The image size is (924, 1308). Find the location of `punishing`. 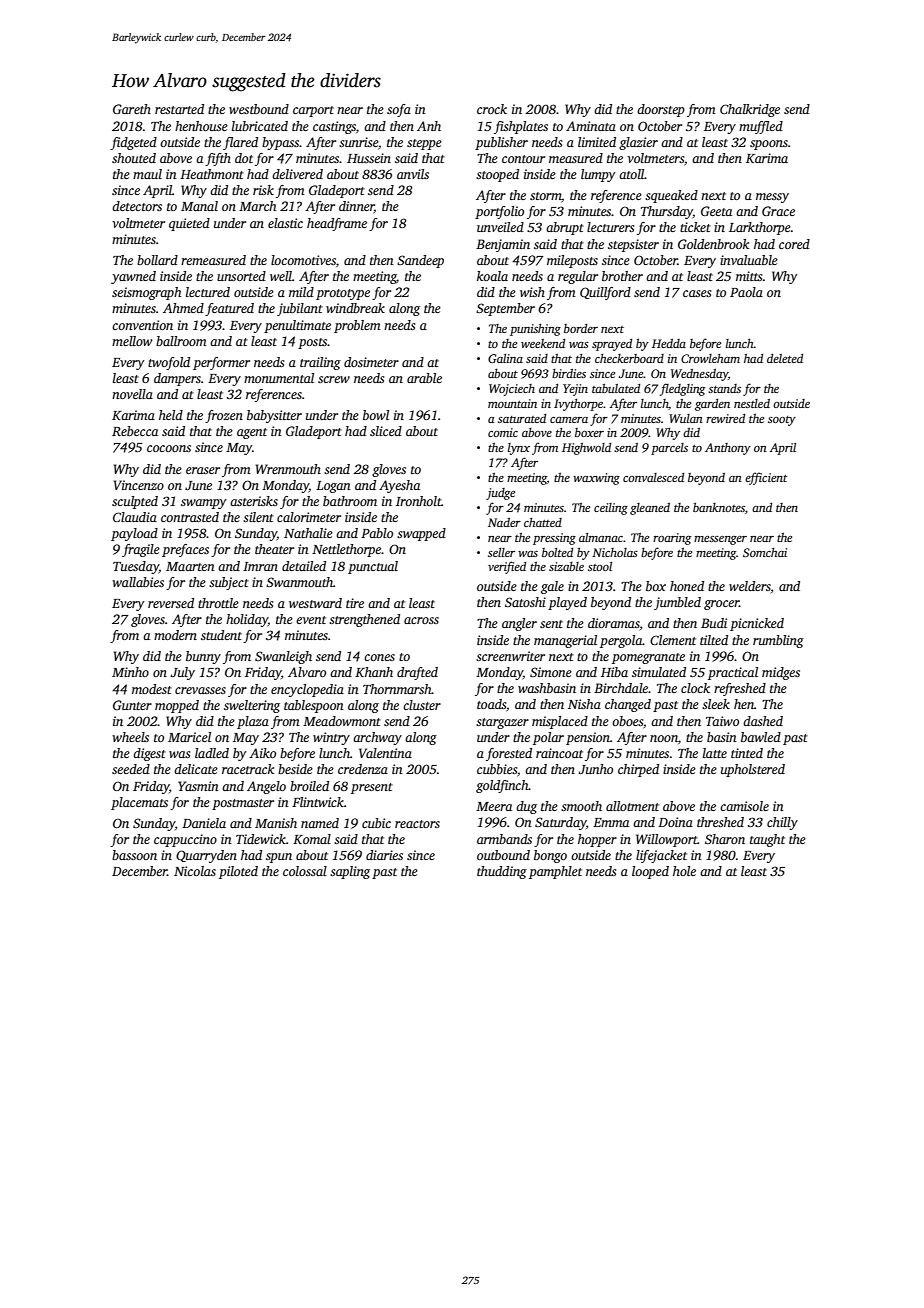

punishing is located at coordinates (535, 330).
